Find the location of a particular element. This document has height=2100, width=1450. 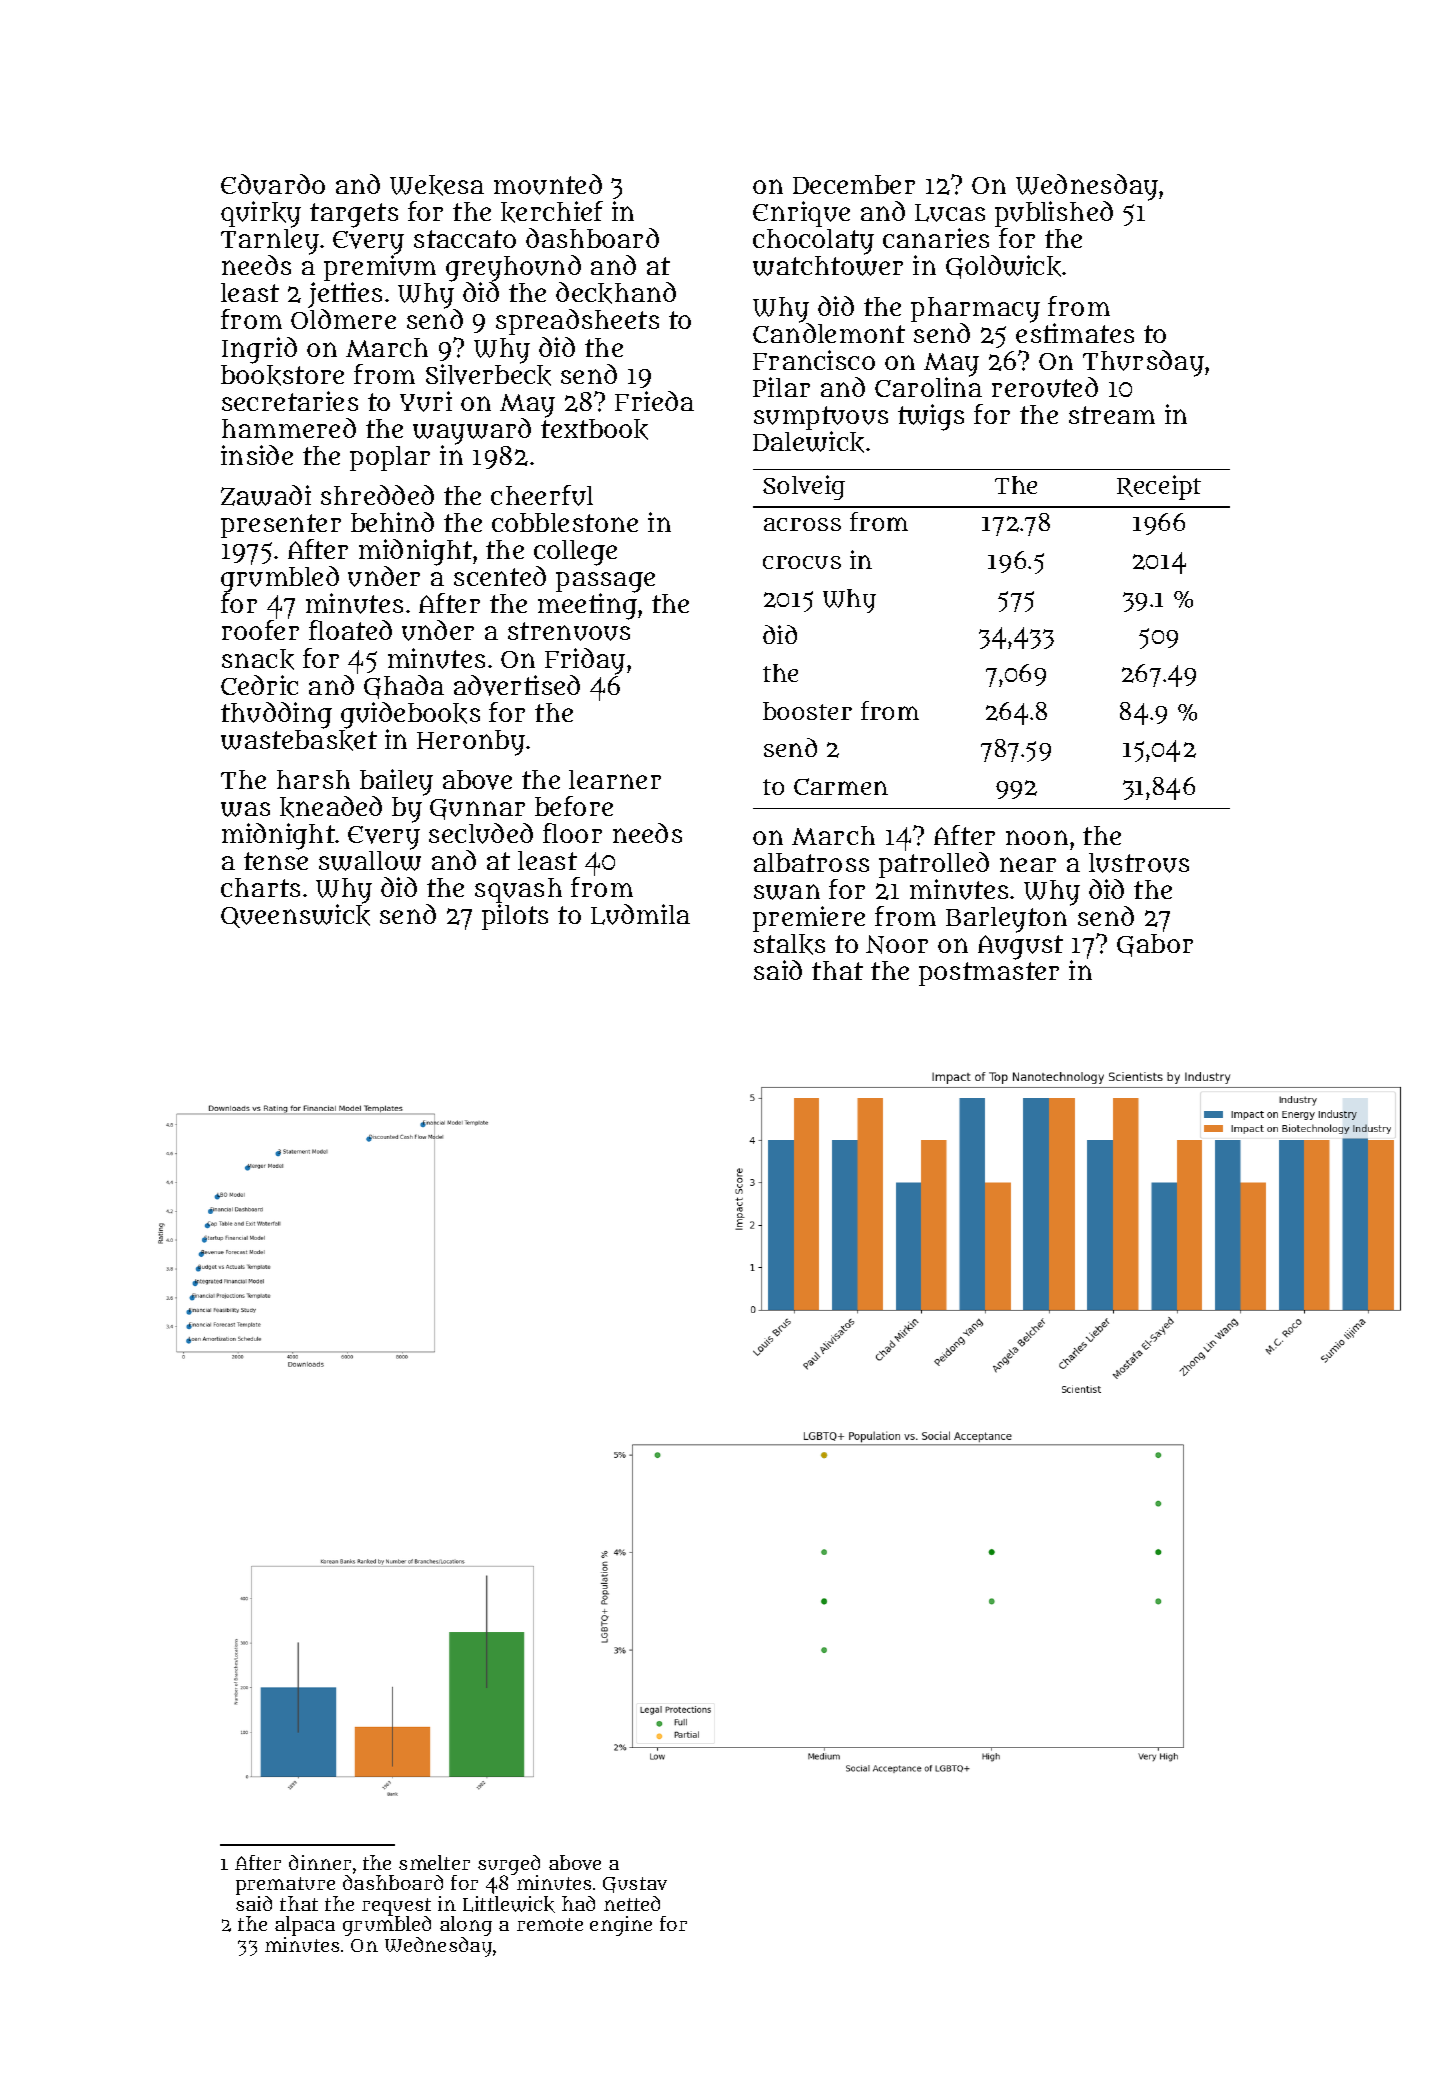

Queenswick is located at coordinates (295, 916).
